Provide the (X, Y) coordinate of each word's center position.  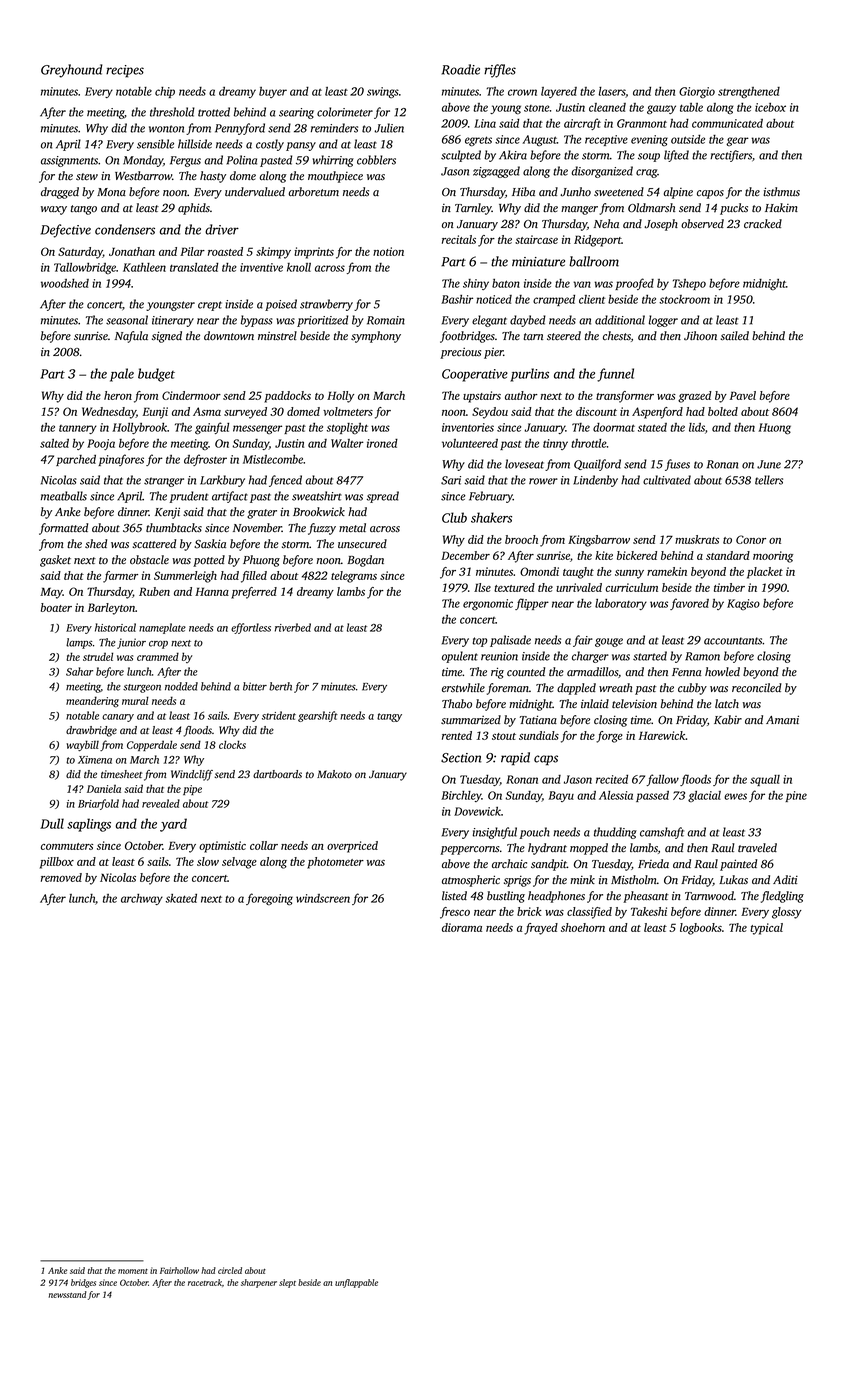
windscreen (323, 898)
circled (230, 1270)
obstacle (149, 560)
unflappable (356, 1283)
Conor (751, 539)
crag (646, 173)
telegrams (354, 577)
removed (61, 877)
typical (766, 929)
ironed (382, 443)
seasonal (127, 320)
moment (133, 1271)
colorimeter (345, 112)
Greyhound (71, 71)
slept (287, 1283)
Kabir (728, 719)
